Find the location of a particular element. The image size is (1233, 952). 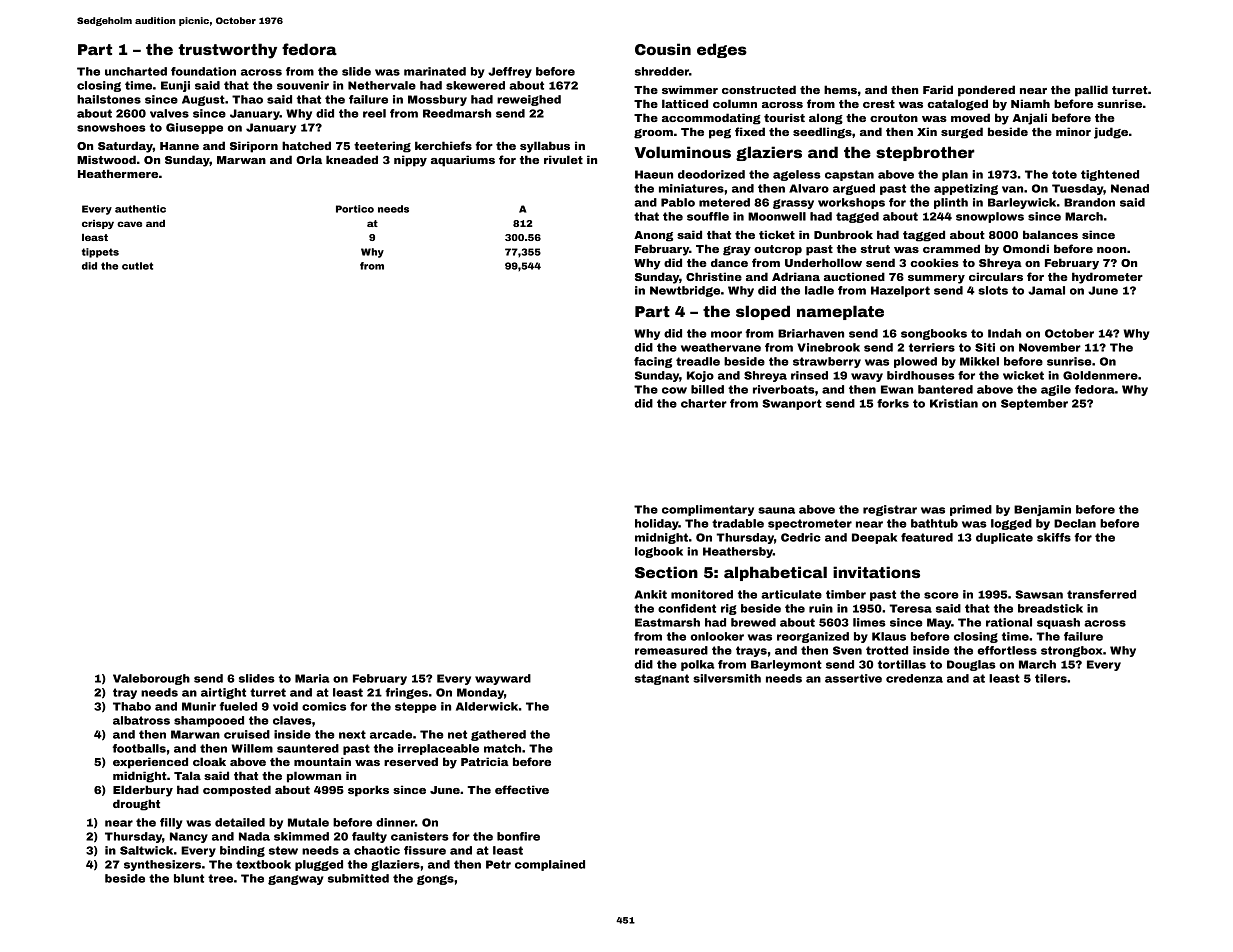

Jeffrey is located at coordinates (510, 72).
